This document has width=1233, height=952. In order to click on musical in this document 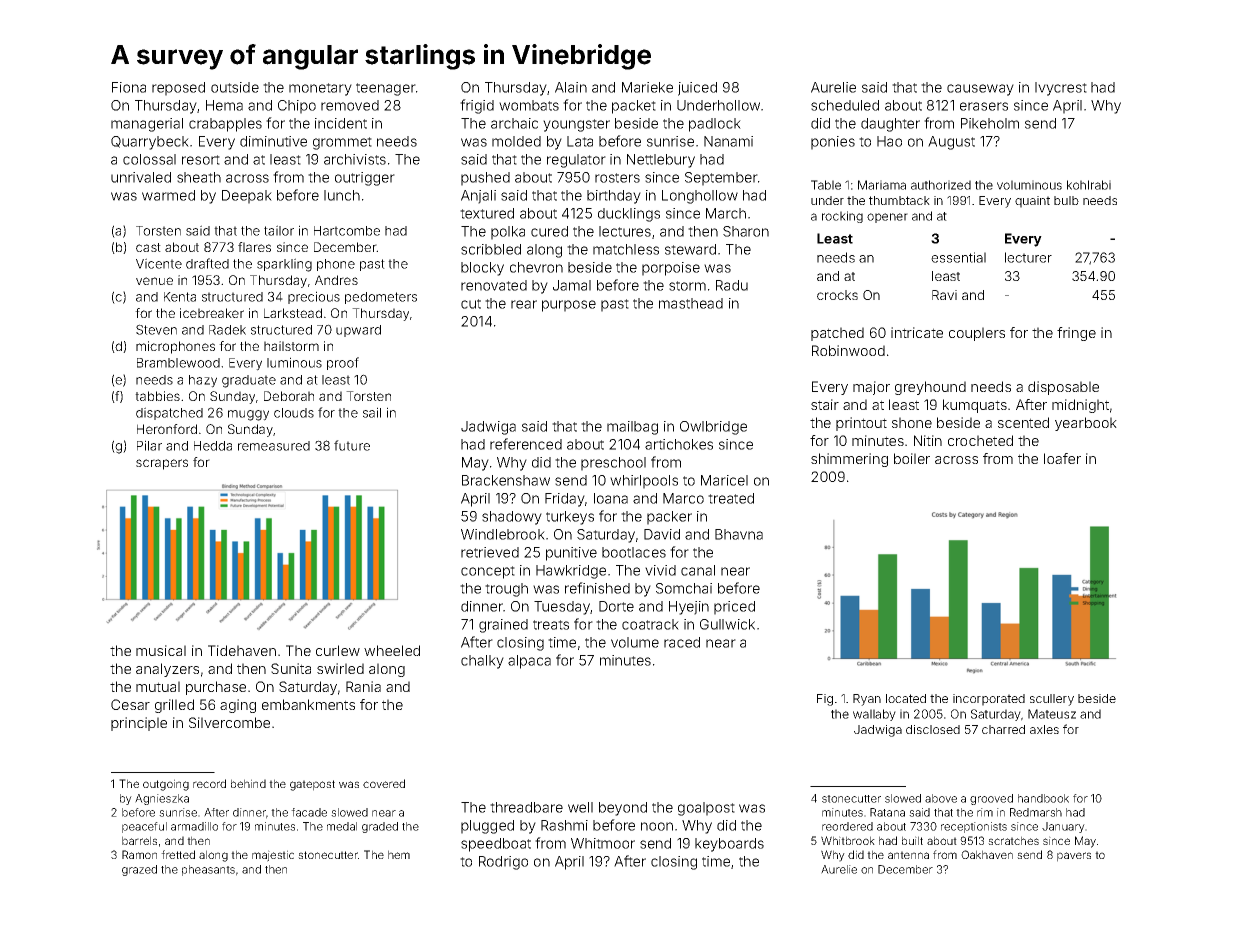, I will do `click(161, 650)`.
